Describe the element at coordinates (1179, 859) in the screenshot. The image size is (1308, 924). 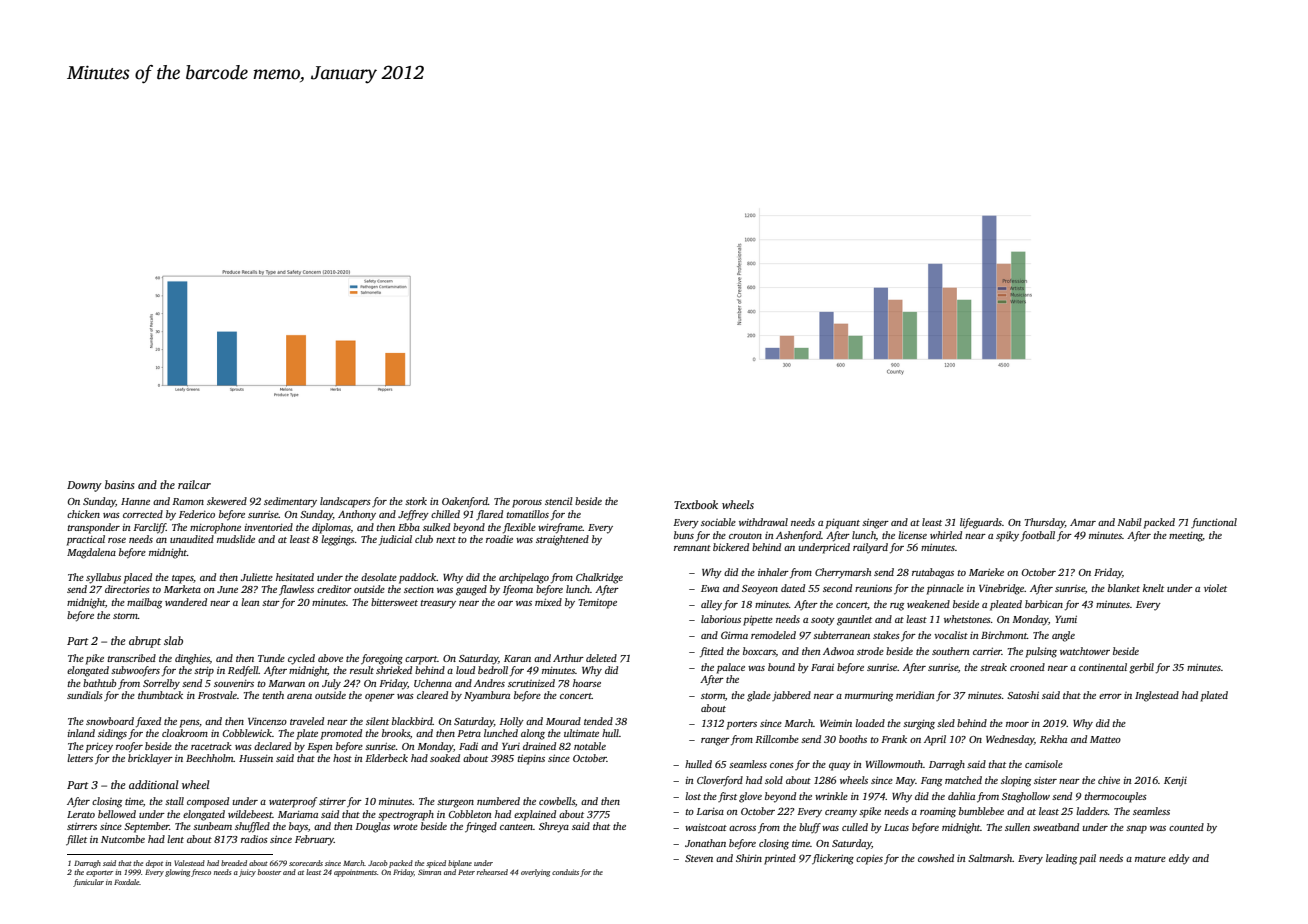
I see `eddy` at that location.
